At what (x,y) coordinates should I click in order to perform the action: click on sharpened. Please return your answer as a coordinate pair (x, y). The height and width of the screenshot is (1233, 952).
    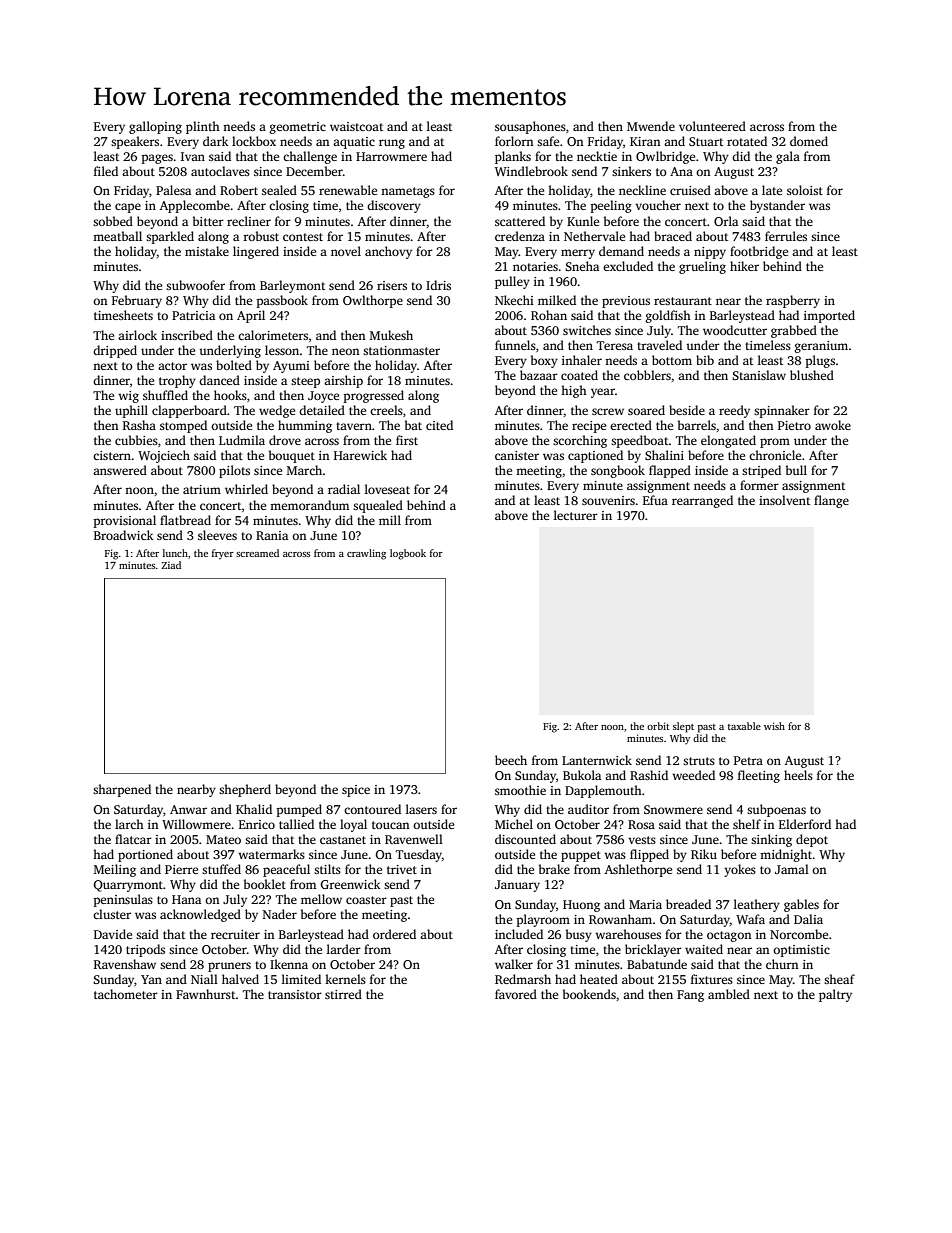
    Looking at the image, I should click on (122, 790).
